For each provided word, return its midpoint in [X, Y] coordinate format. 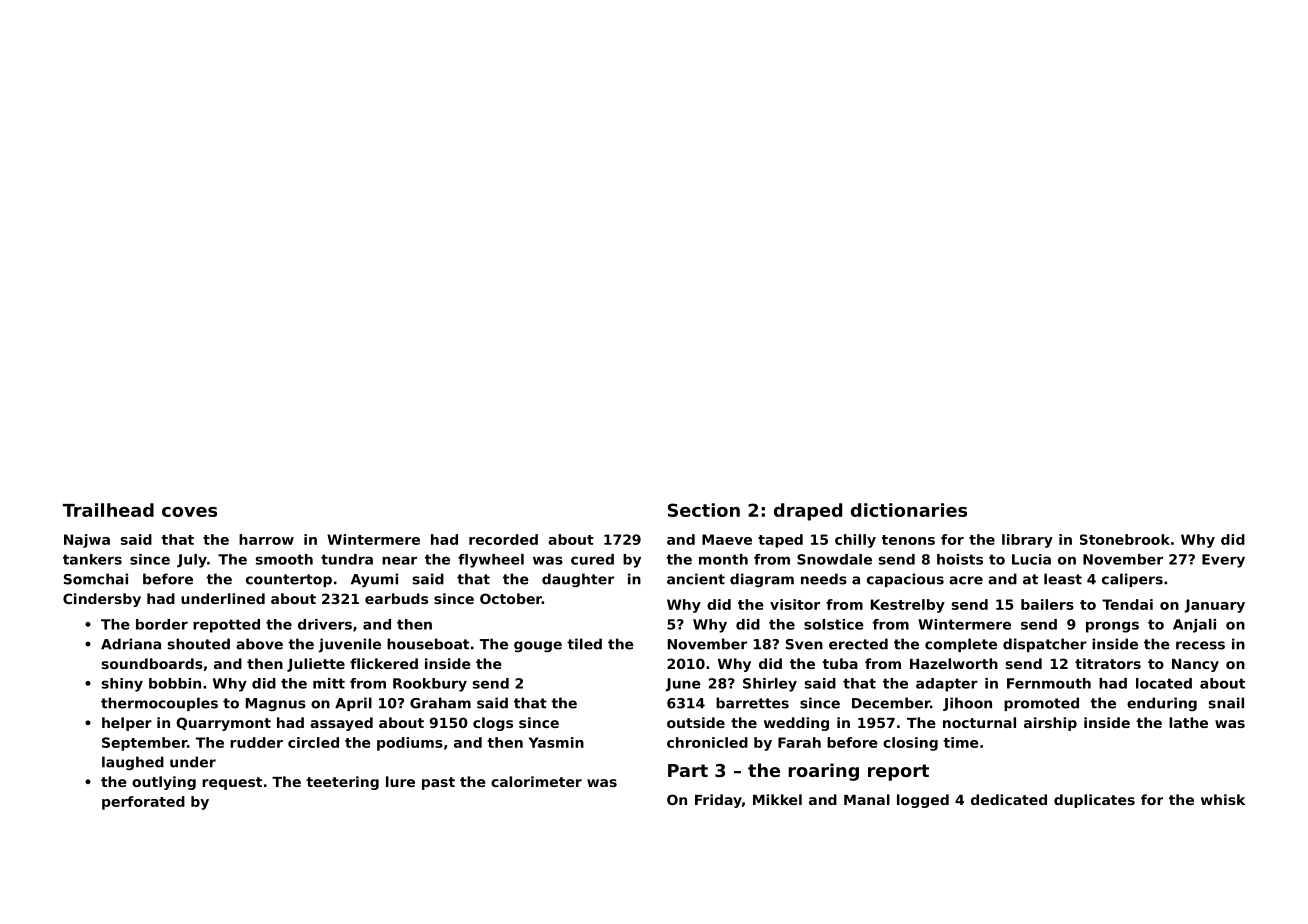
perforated [143, 803]
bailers [1047, 604]
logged [923, 801]
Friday [718, 801]
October [511, 598]
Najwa [87, 541]
